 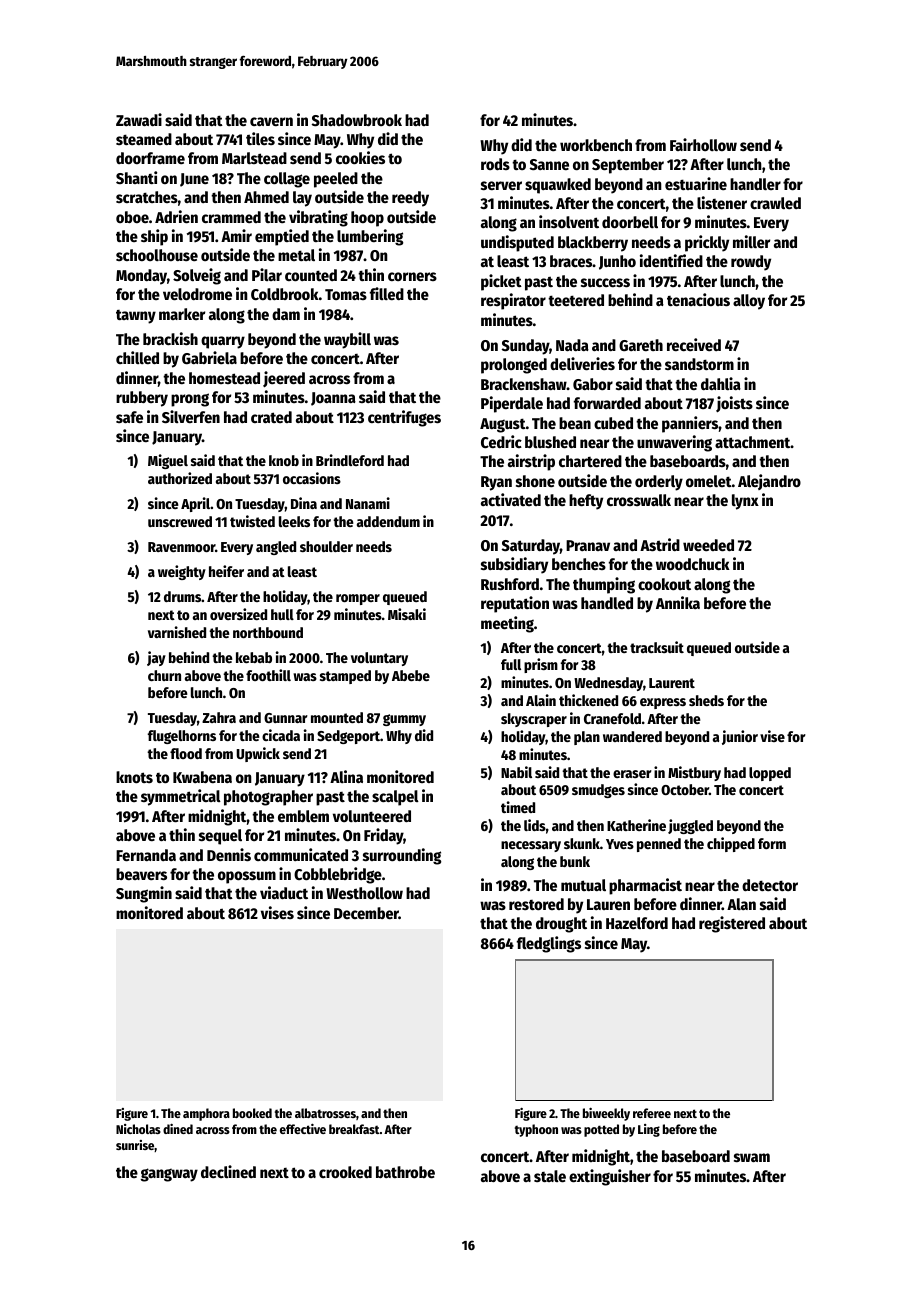 What do you see at coordinates (388, 521) in the screenshot?
I see `addendum` at bounding box center [388, 521].
